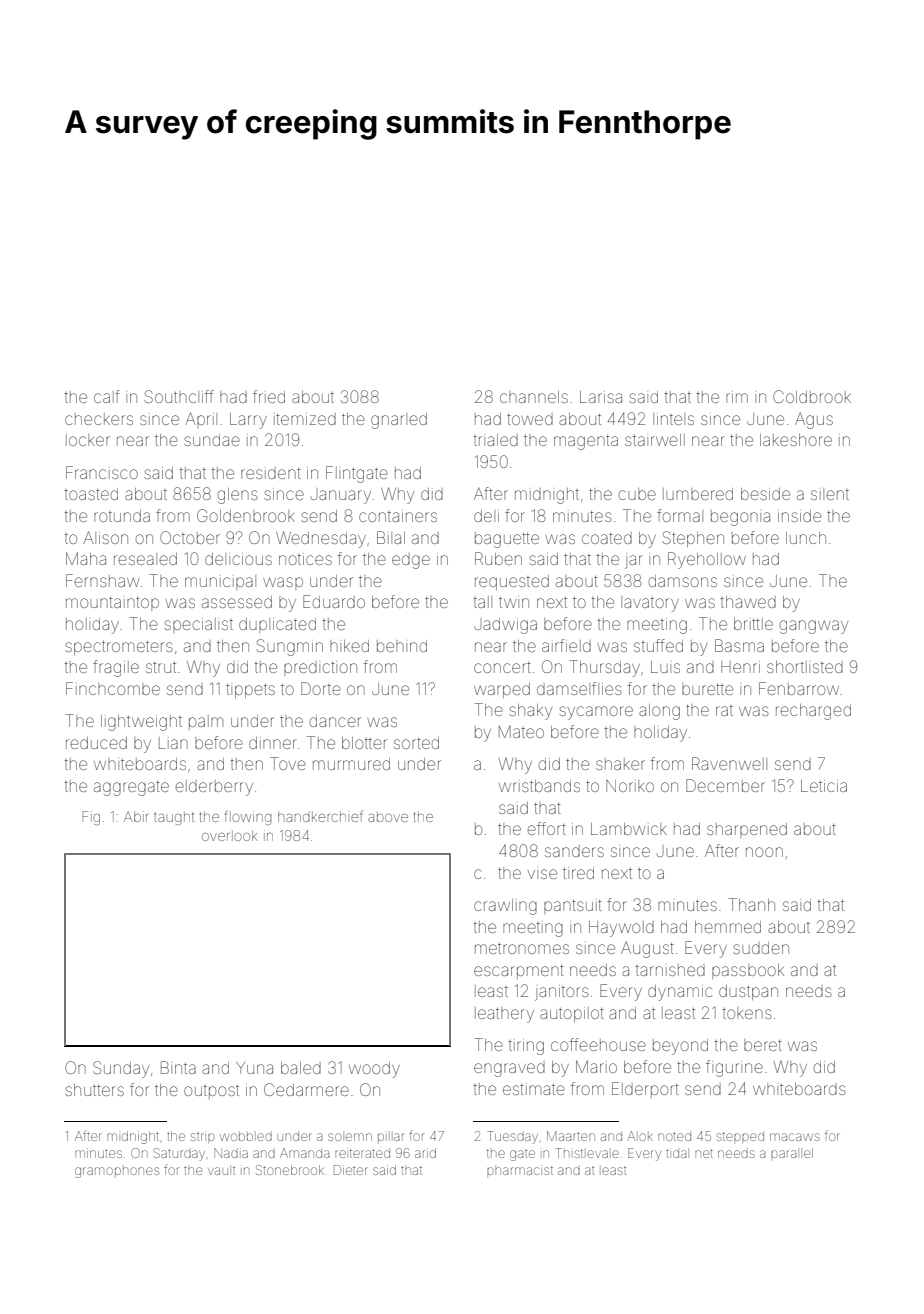 The height and width of the screenshot is (1314, 924). I want to click on tokens, so click(747, 1013).
